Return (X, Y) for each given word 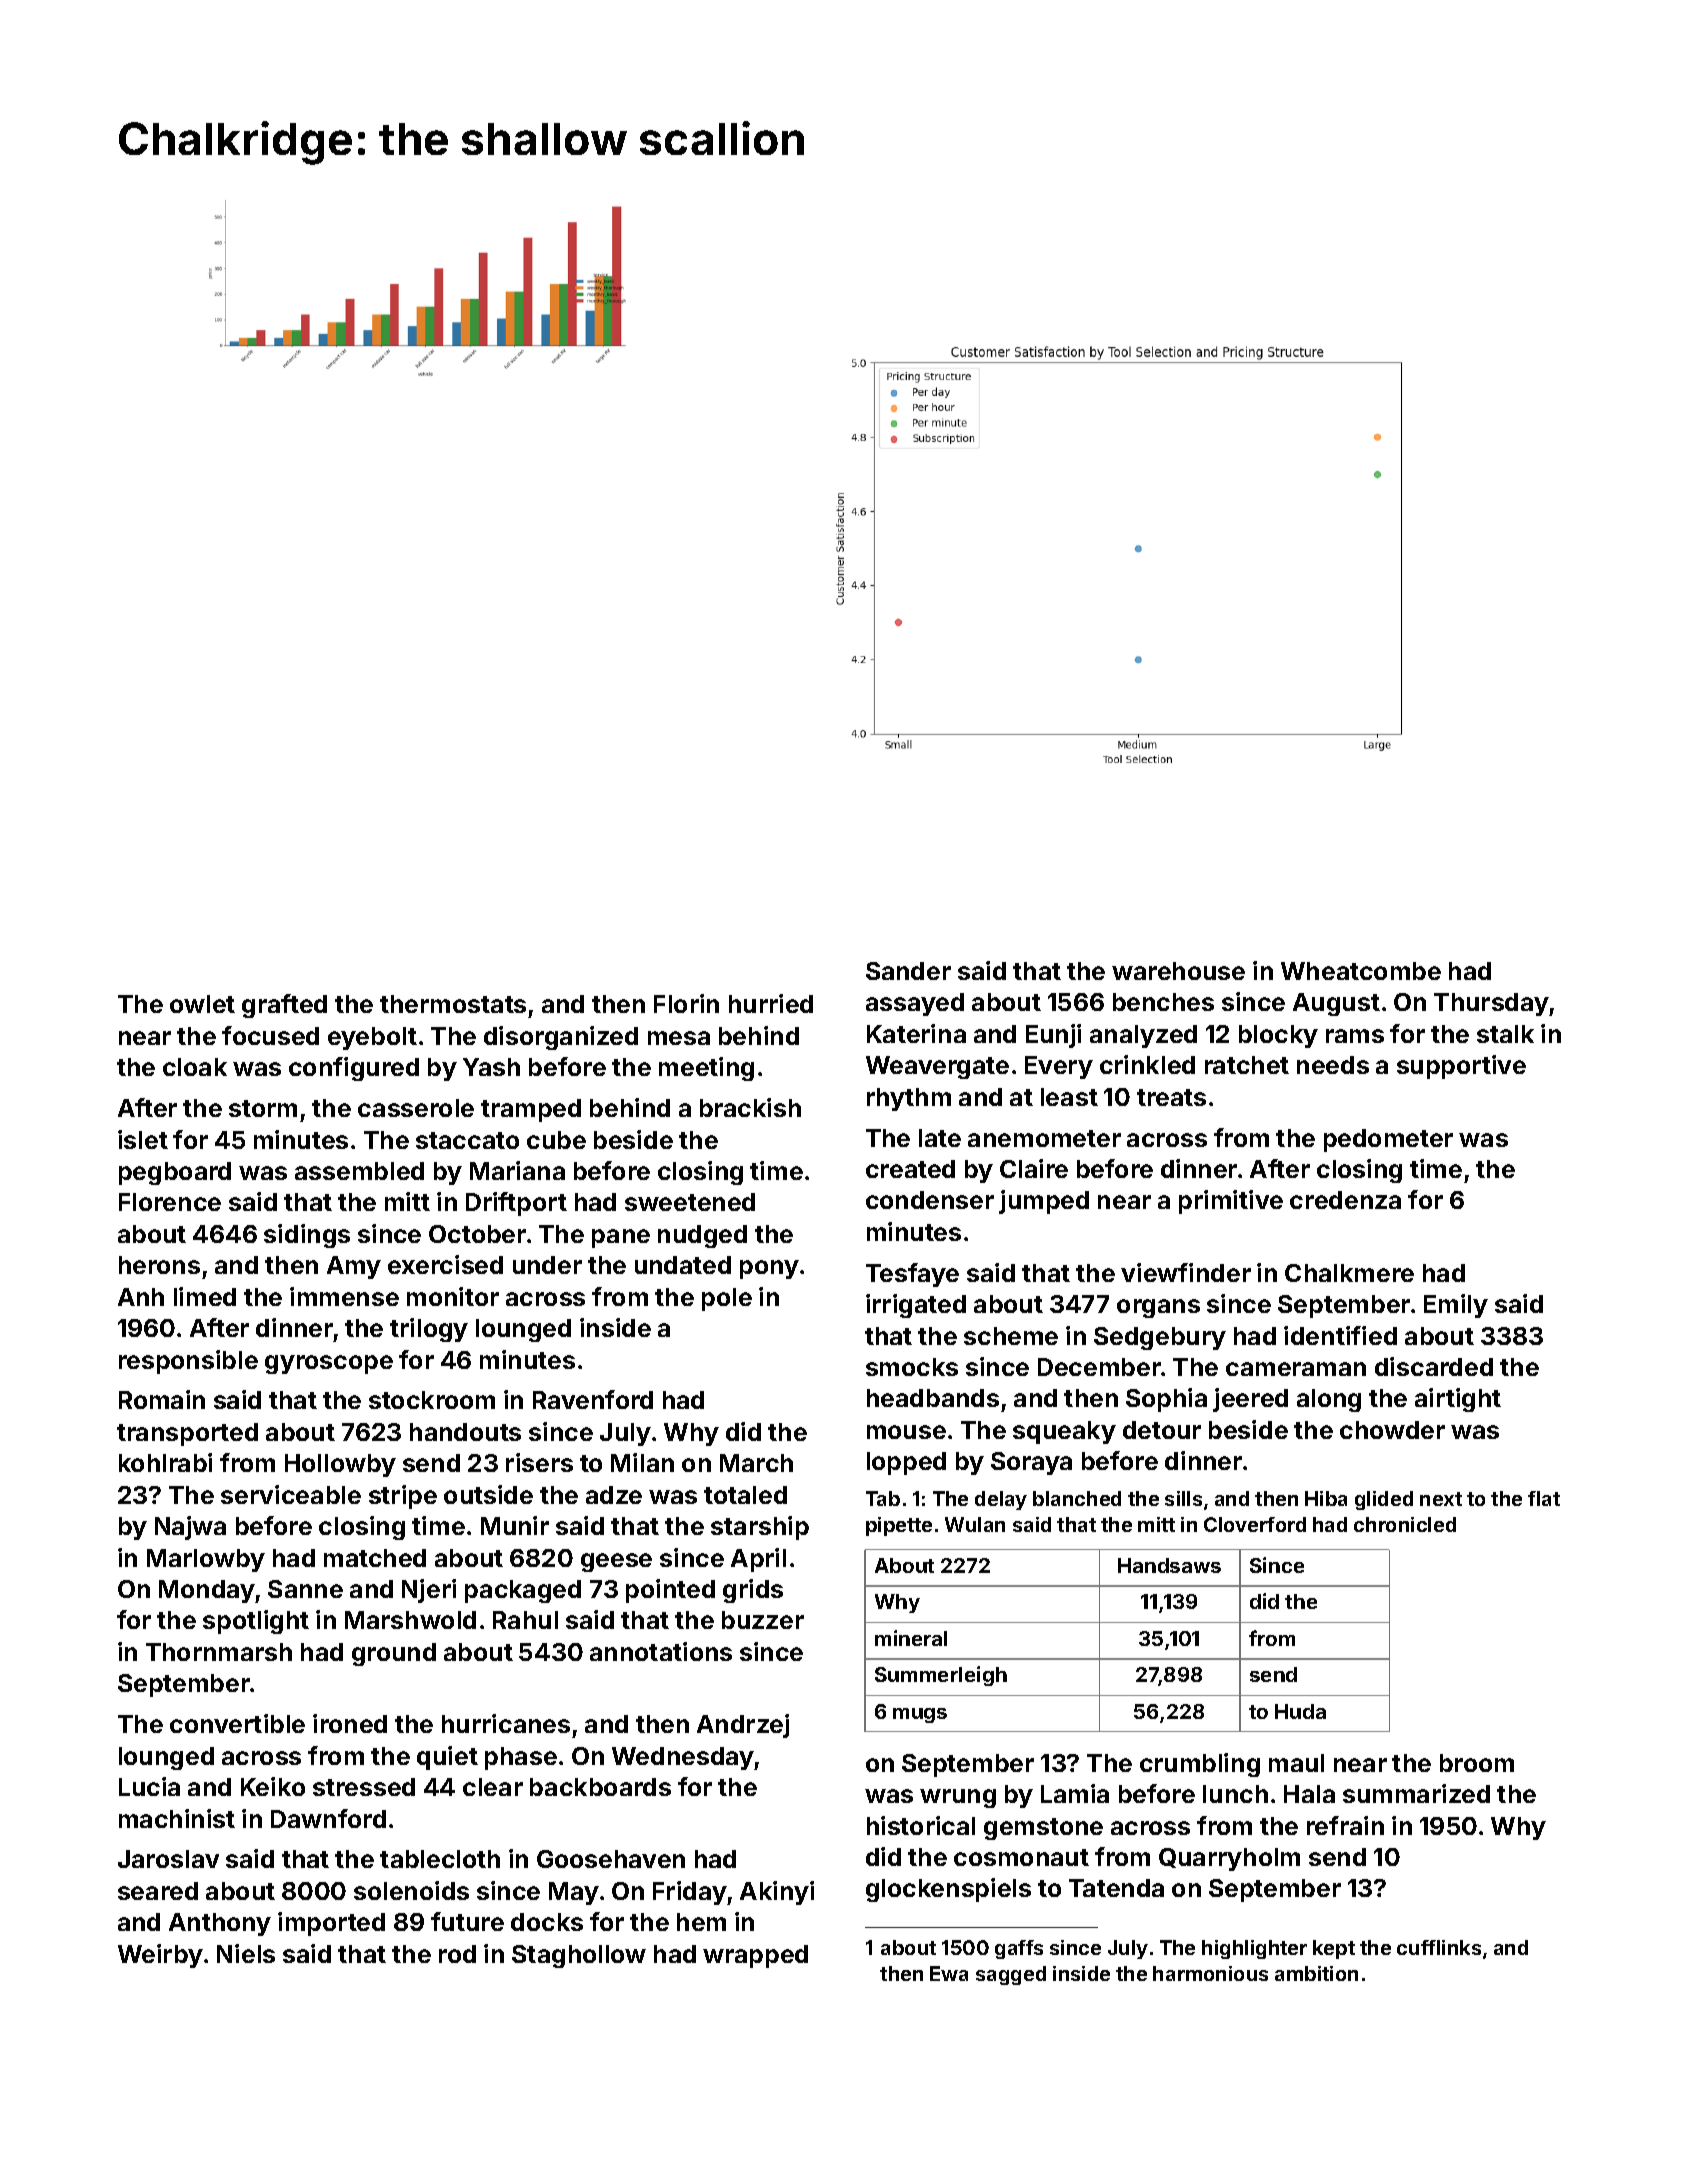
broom (1477, 1763)
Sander (908, 971)
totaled (745, 1495)
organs (1158, 1308)
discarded (1434, 1366)
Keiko (273, 1786)
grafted (284, 1006)
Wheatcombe (1361, 971)
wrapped (755, 1956)
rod (457, 1954)
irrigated (916, 1306)
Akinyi (777, 1893)
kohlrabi (165, 1462)
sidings (307, 1236)
